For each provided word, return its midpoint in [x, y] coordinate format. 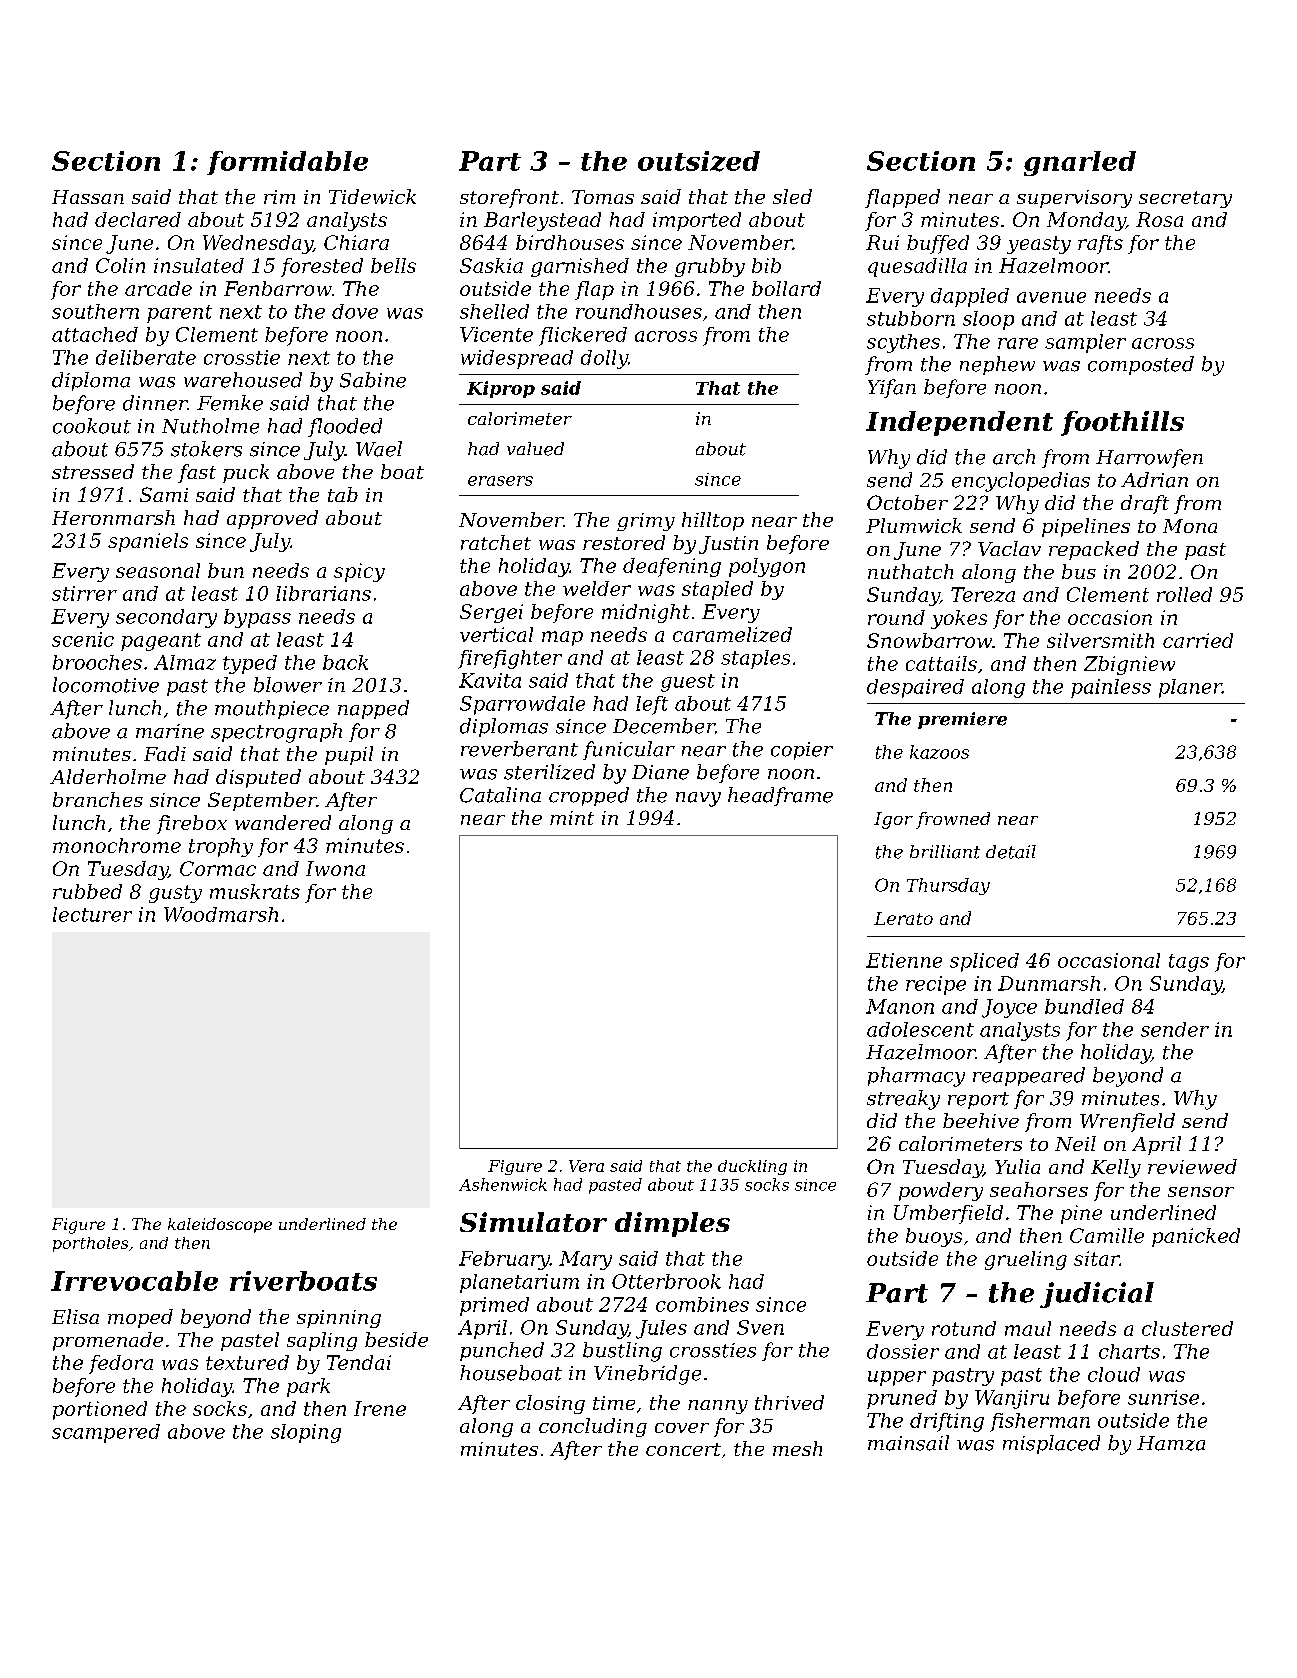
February [504, 1260]
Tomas [603, 197]
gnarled [1080, 163]
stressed [93, 471]
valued [535, 449]
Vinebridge [647, 1375]
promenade [108, 1341]
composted [1141, 365]
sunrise [1163, 1397]
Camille [1107, 1235]
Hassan [88, 197]
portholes [90, 1244]
